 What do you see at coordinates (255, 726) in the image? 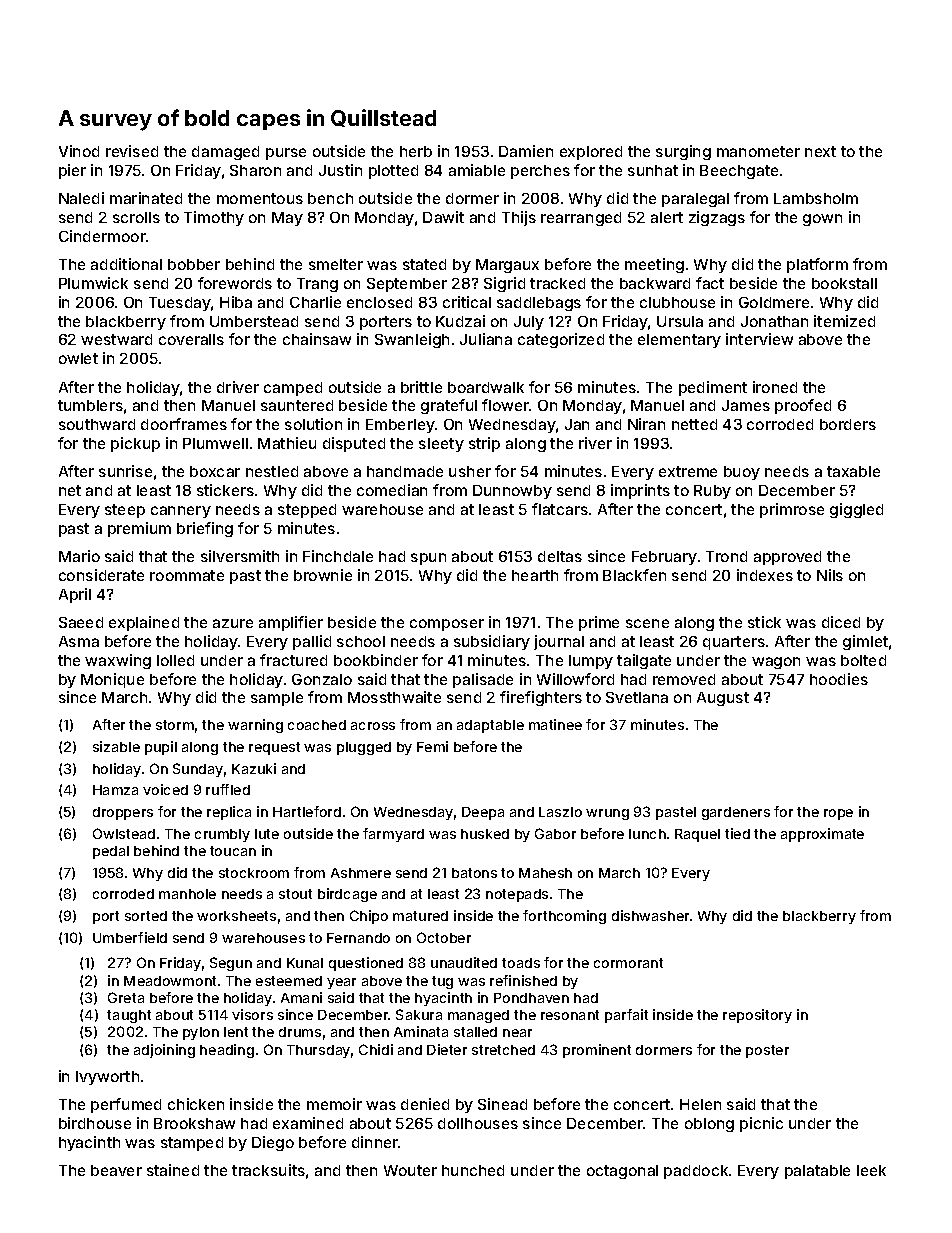
I see `warning` at bounding box center [255, 726].
